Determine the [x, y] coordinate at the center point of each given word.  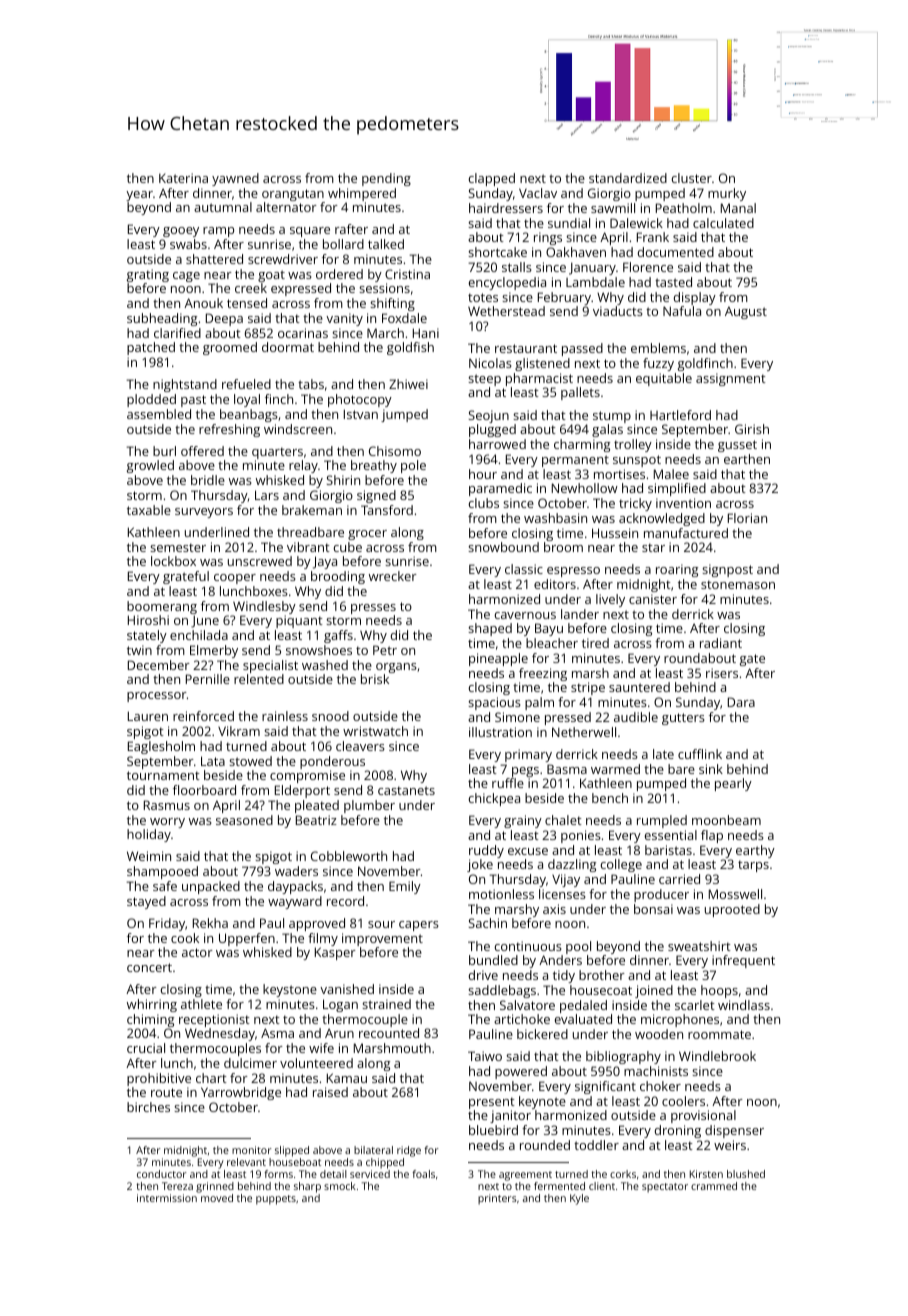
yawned [235, 179]
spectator [665, 1188]
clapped [491, 179]
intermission [167, 1198]
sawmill [613, 208]
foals [423, 1174]
